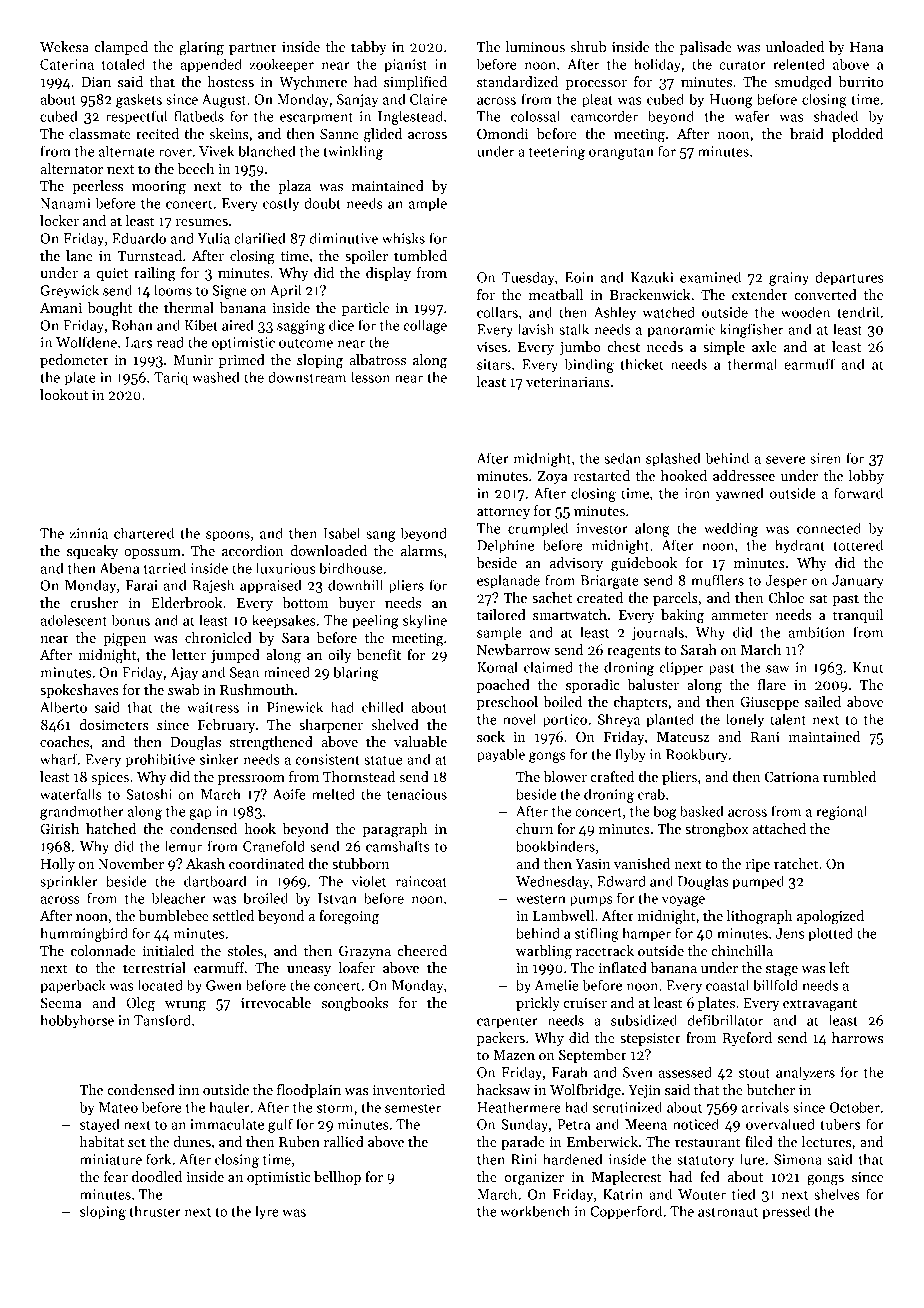  What do you see at coordinates (118, 1107) in the screenshot?
I see `Mateo` at bounding box center [118, 1107].
